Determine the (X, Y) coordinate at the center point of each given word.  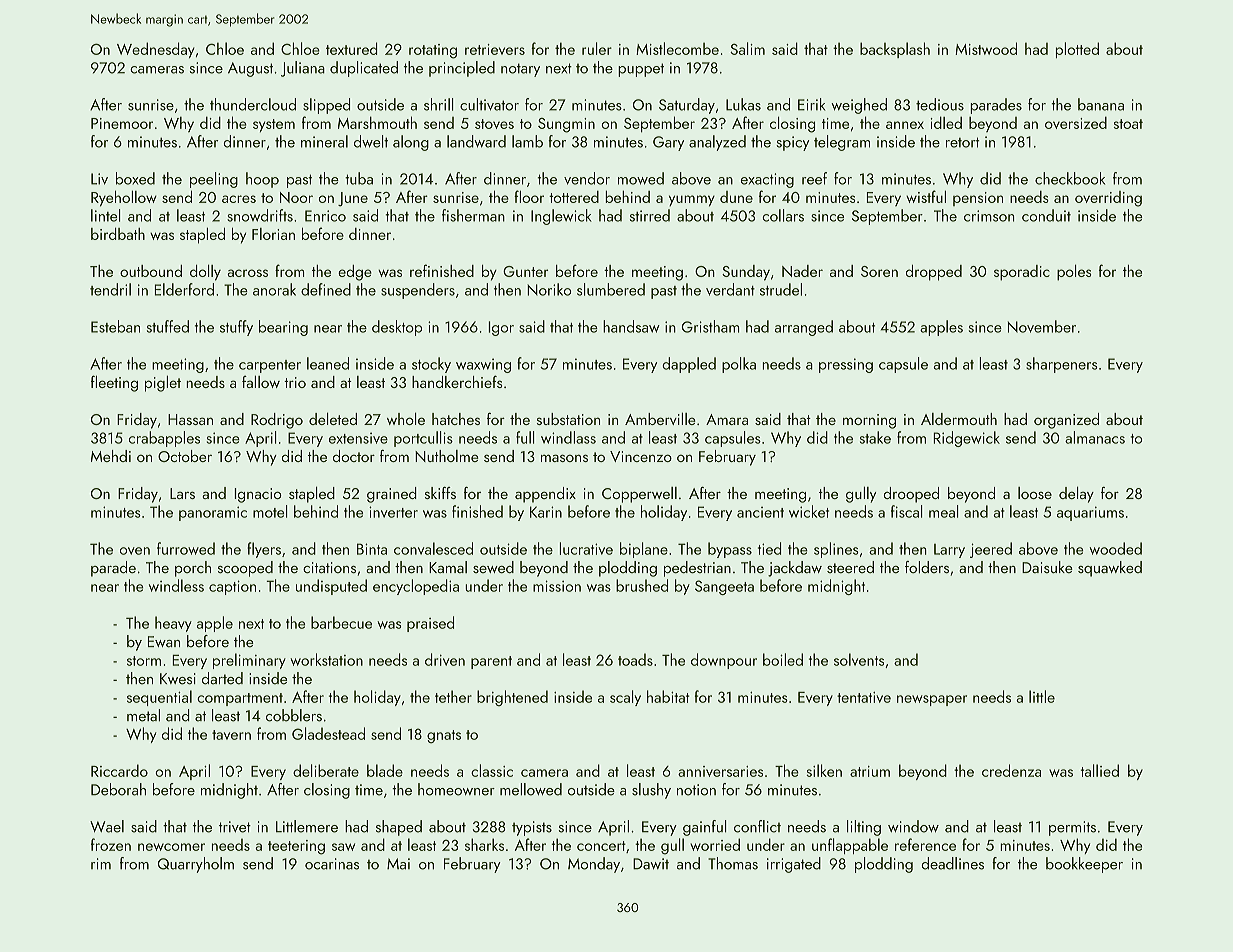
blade (385, 770)
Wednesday (156, 50)
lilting (864, 828)
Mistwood (986, 48)
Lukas (743, 104)
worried (715, 844)
